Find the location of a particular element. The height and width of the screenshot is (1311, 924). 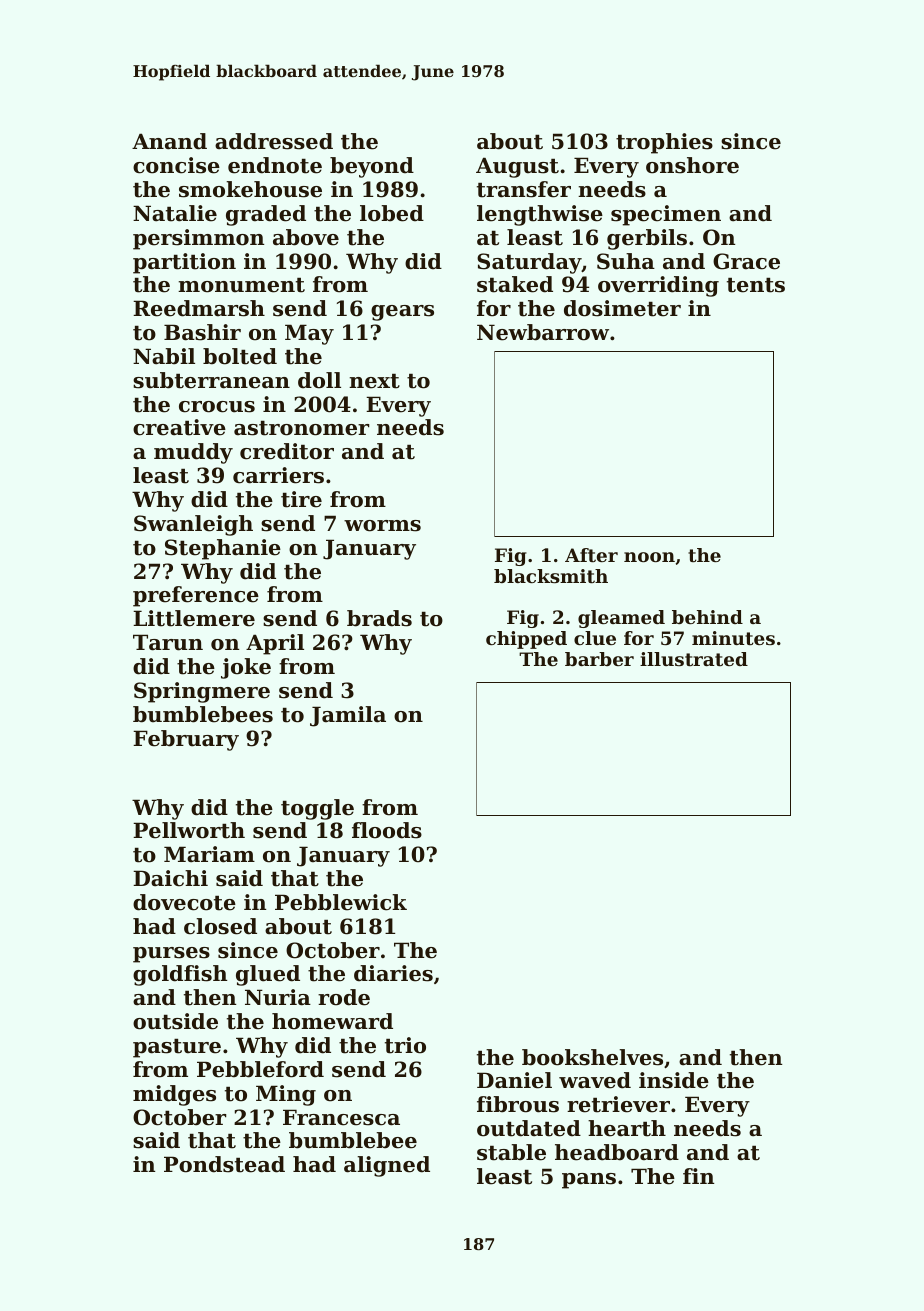

brads is located at coordinates (379, 618).
